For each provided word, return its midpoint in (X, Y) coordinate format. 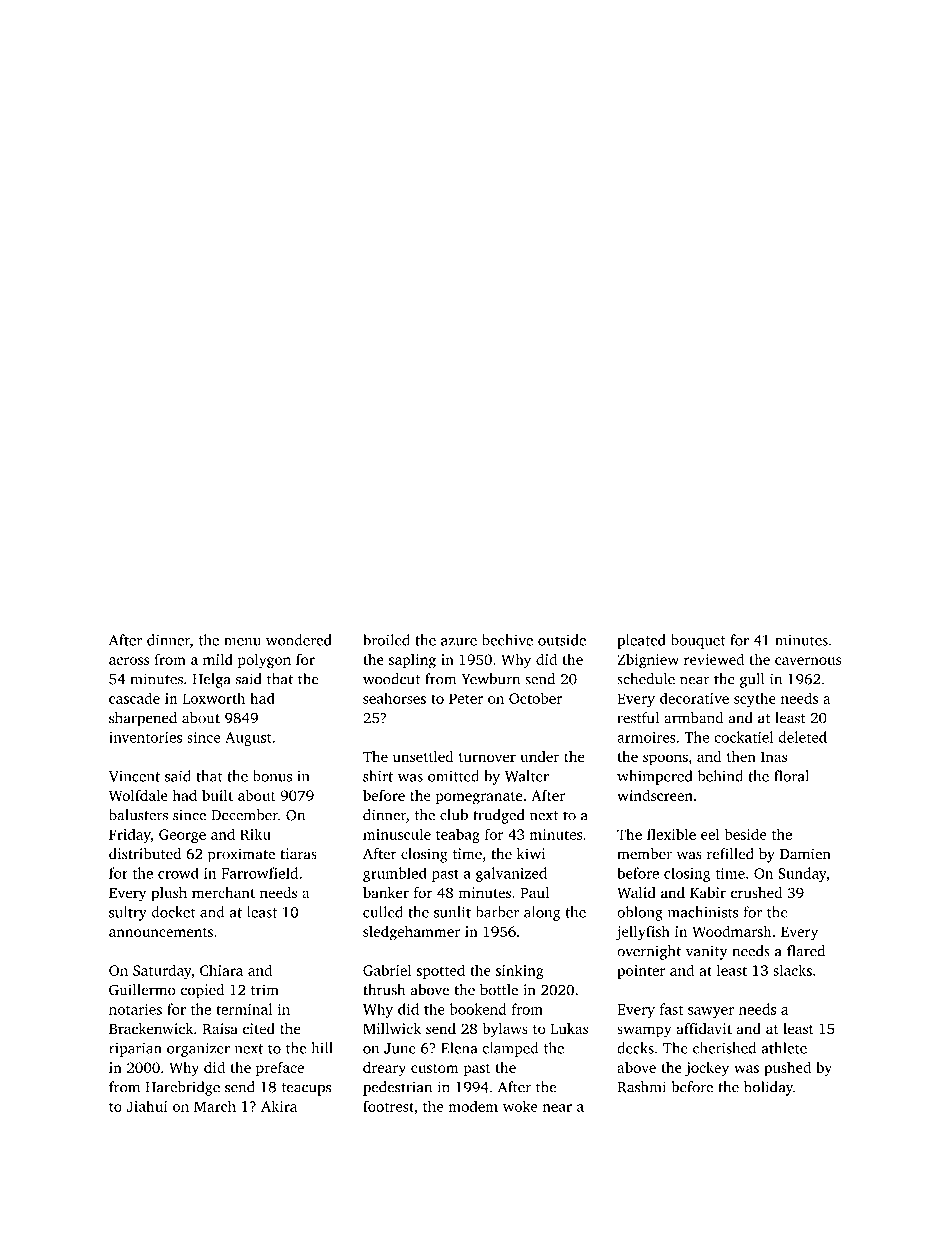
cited (259, 1028)
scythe (755, 699)
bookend (478, 1009)
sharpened (143, 719)
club (454, 815)
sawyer (711, 1012)
